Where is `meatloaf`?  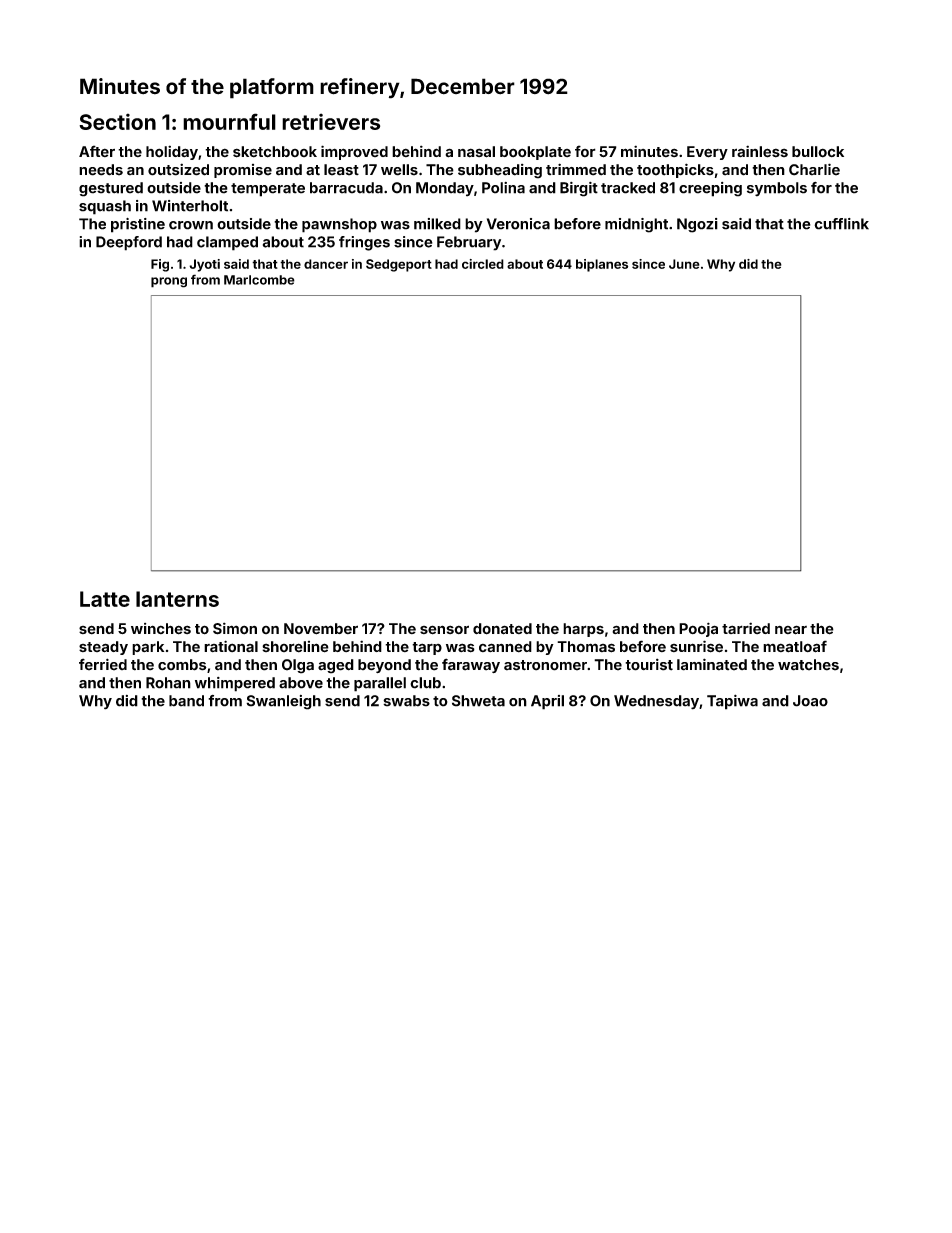 meatloaf is located at coordinates (795, 646).
